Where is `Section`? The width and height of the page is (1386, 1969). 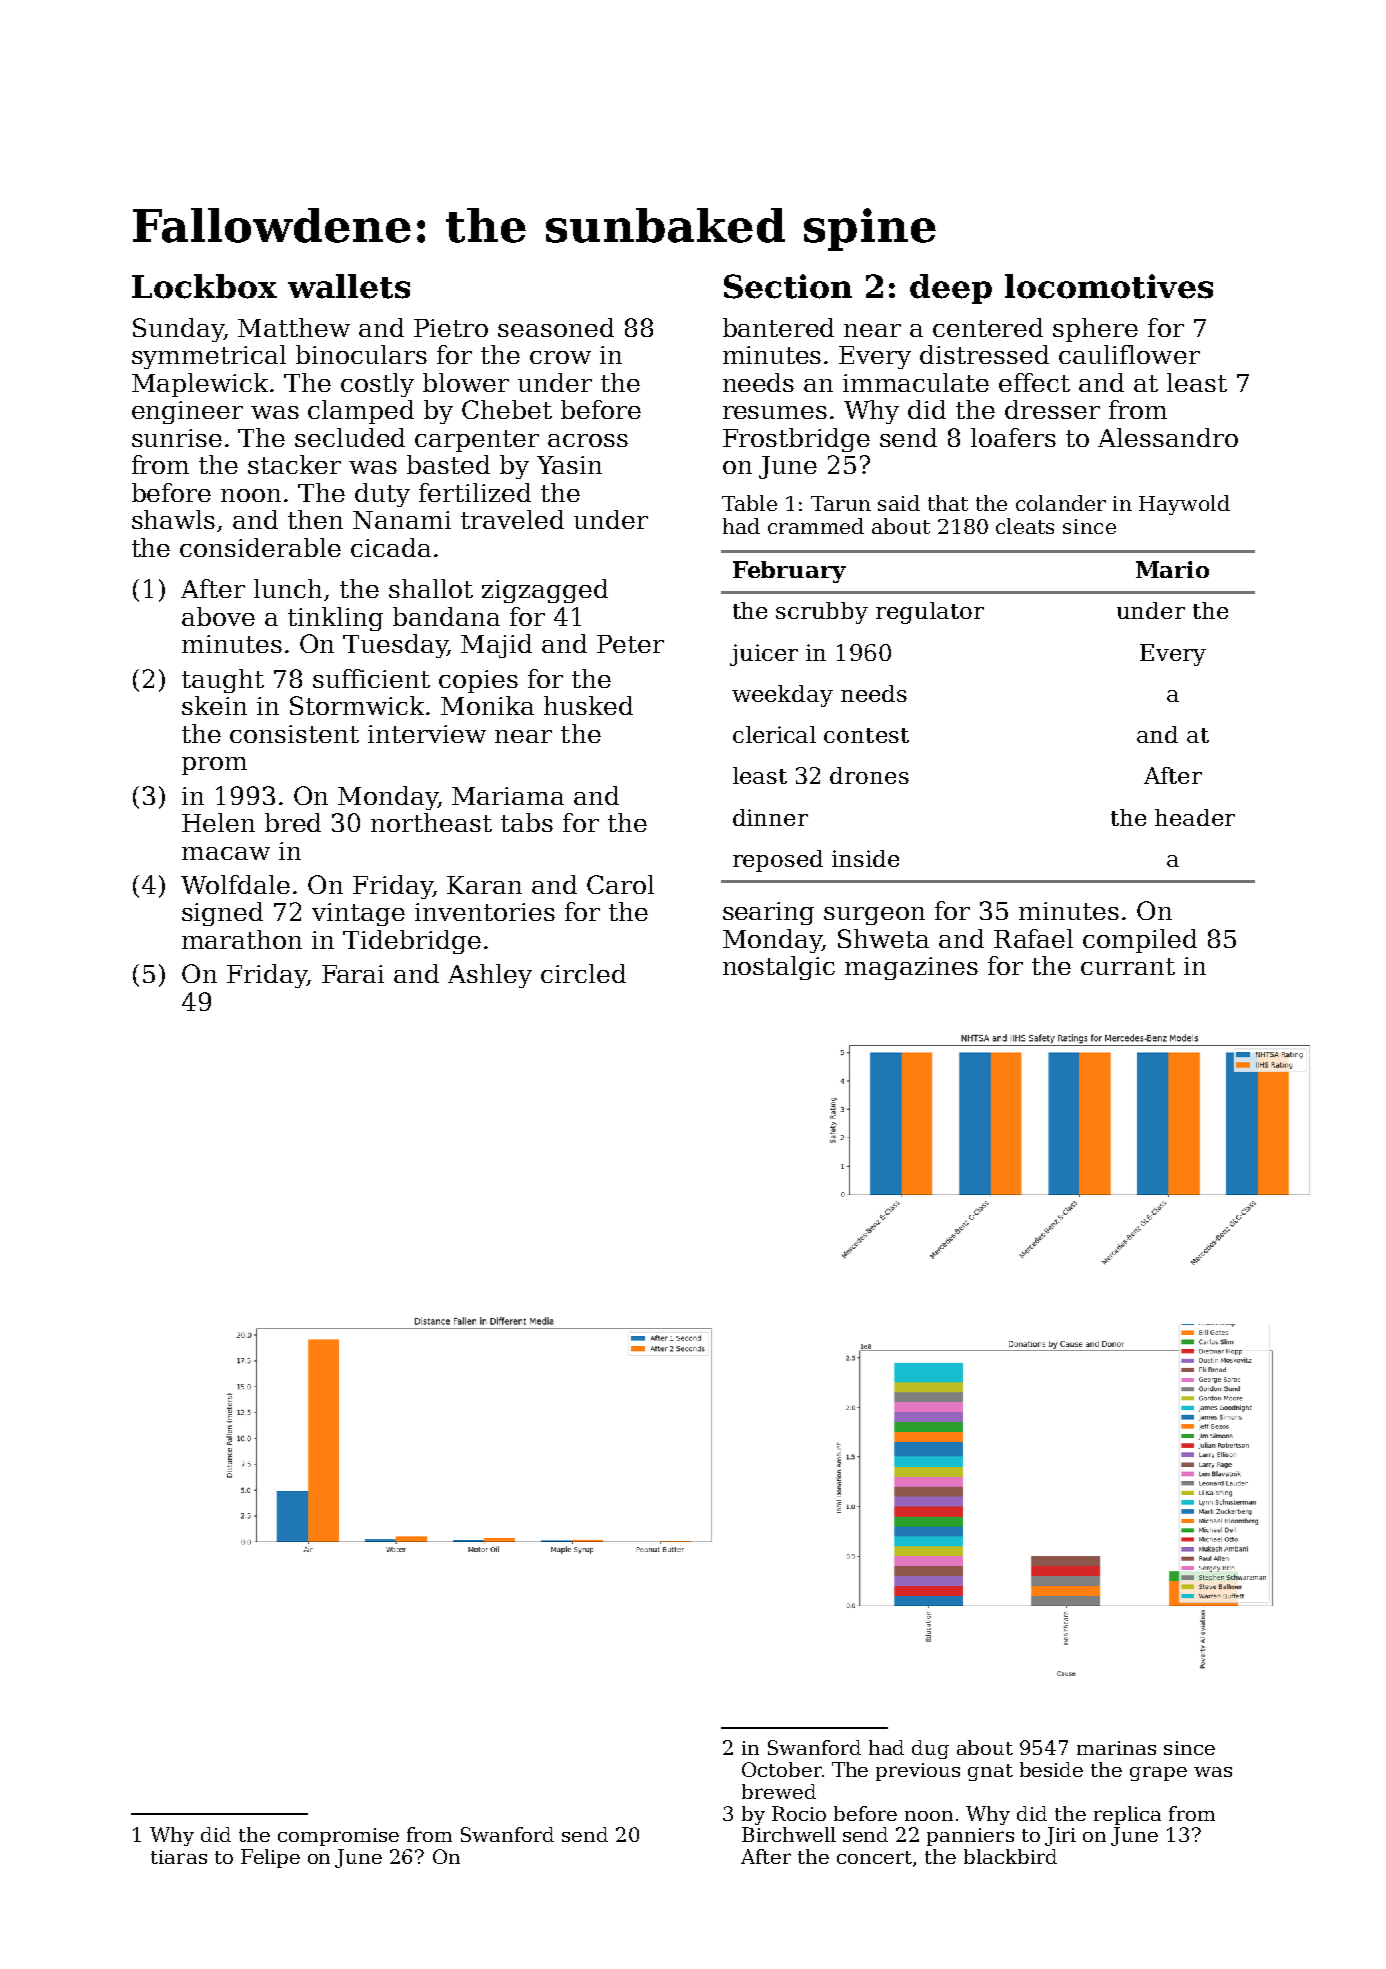 Section is located at coordinates (788, 286).
